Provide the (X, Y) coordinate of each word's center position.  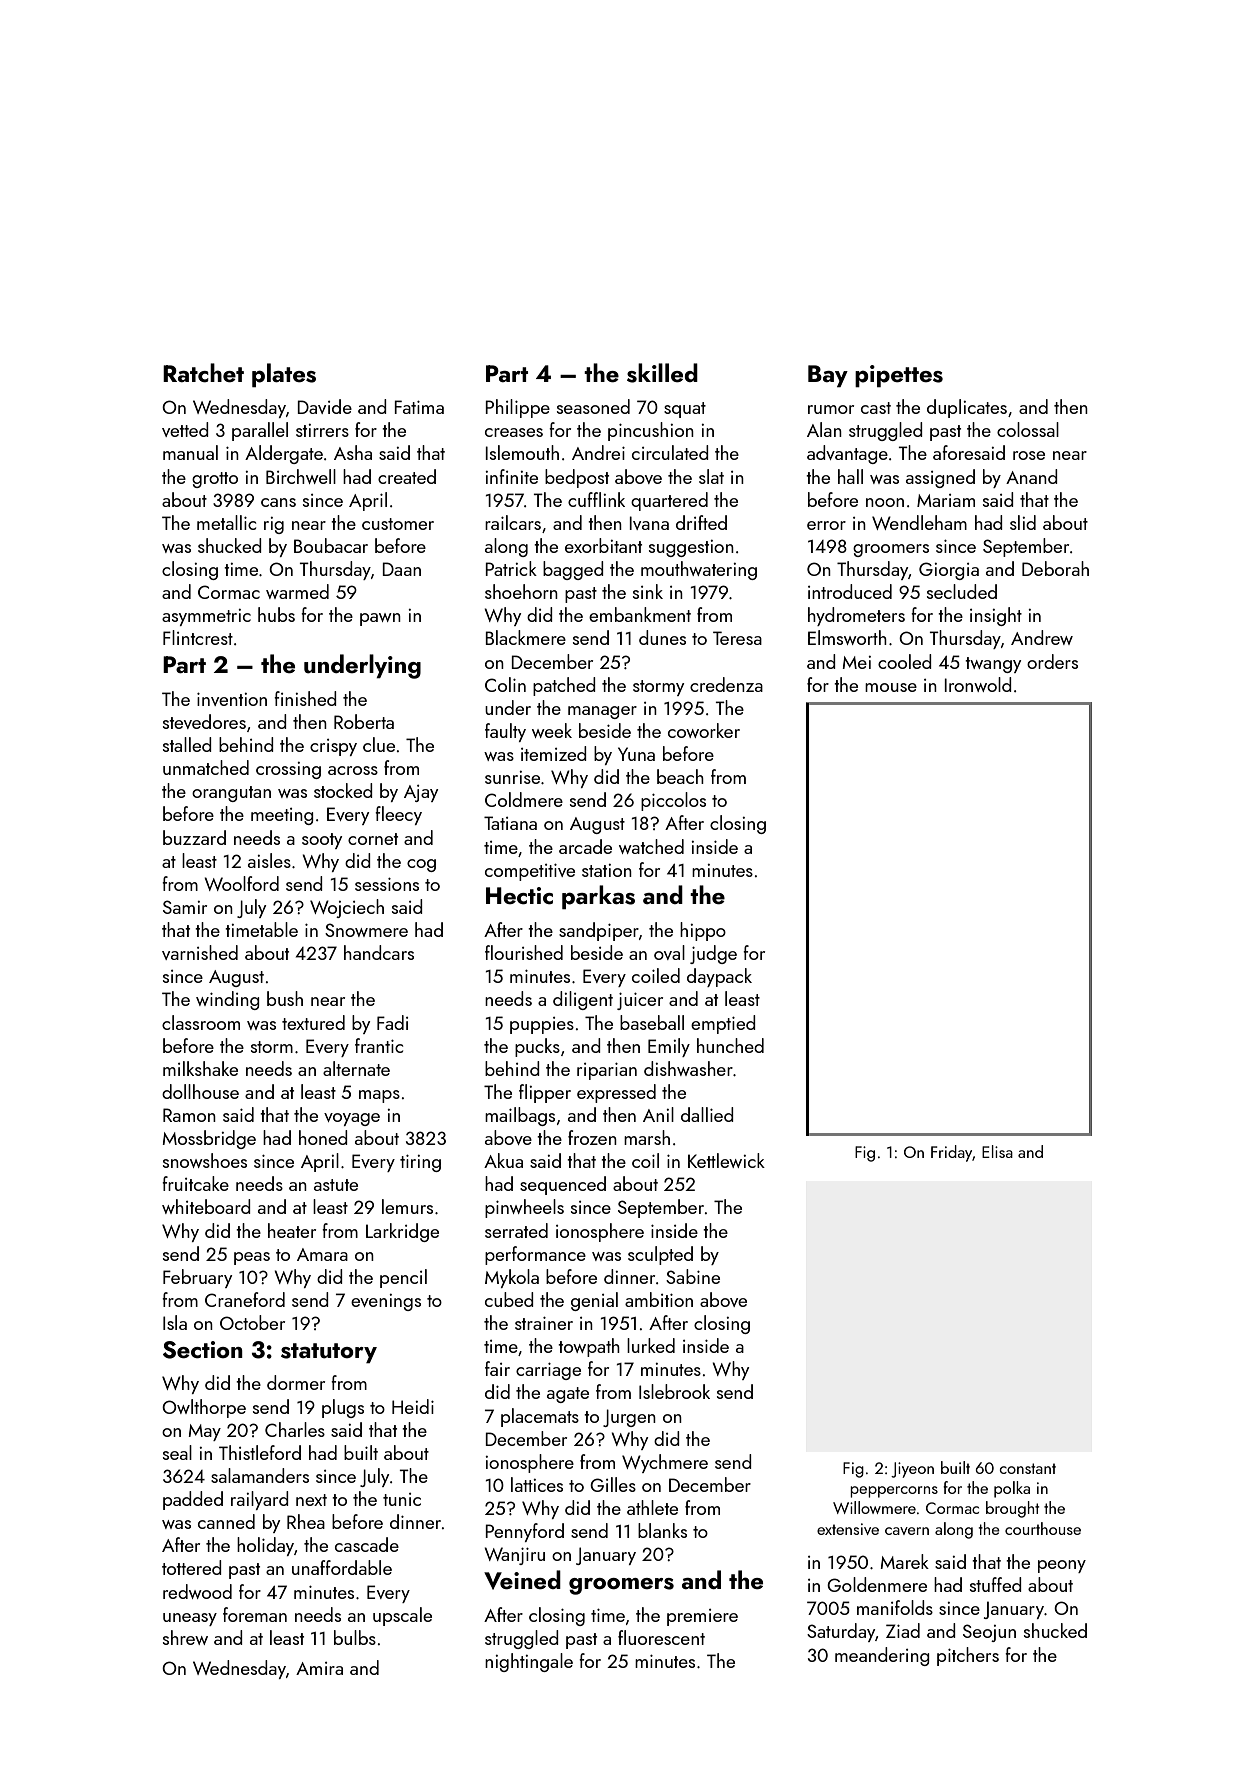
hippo (703, 931)
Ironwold (978, 684)
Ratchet (203, 372)
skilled (662, 373)
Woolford (241, 883)
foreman (255, 1614)
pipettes (899, 376)
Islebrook (674, 1391)
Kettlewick (726, 1160)
